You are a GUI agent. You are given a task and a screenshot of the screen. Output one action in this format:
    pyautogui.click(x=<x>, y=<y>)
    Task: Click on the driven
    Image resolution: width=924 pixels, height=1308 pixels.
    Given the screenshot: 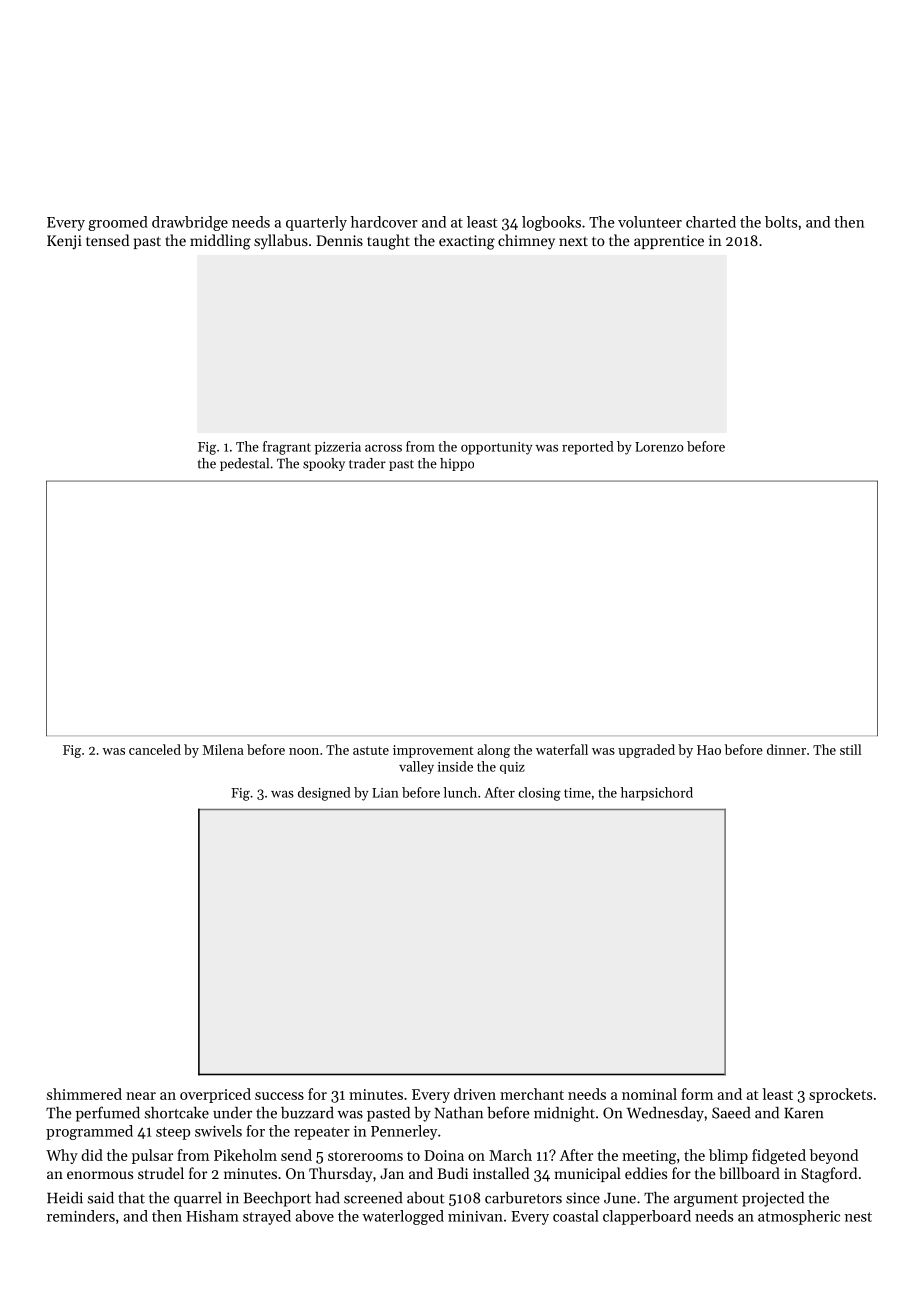 What is the action you would take?
    pyautogui.click(x=475, y=1094)
